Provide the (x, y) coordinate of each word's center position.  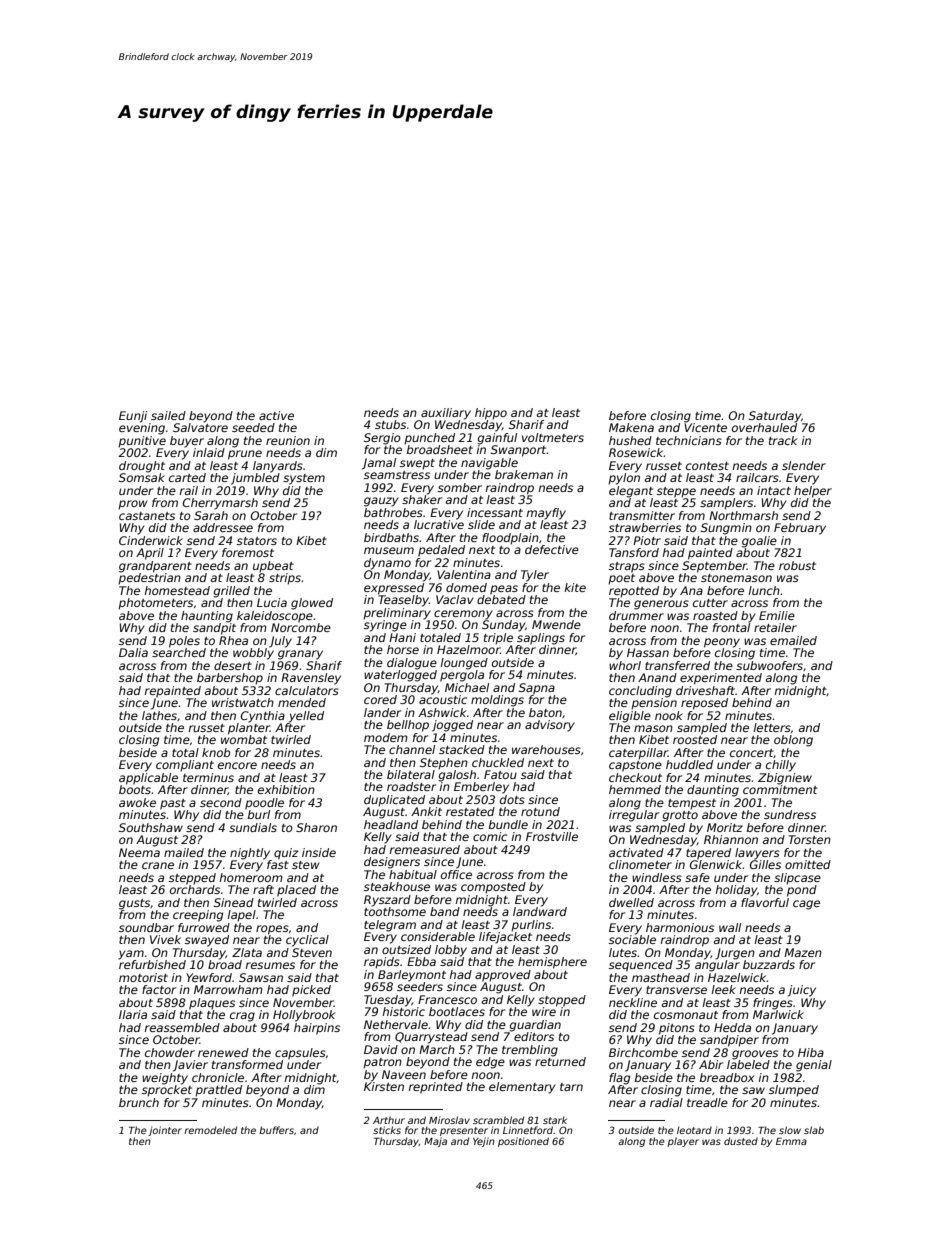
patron (382, 1063)
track (783, 440)
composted (493, 888)
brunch (139, 1102)
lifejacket (505, 938)
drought (142, 467)
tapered (708, 854)
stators (257, 541)
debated (501, 599)
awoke (137, 802)
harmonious (680, 927)
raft (263, 889)
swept (417, 464)
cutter (710, 603)
